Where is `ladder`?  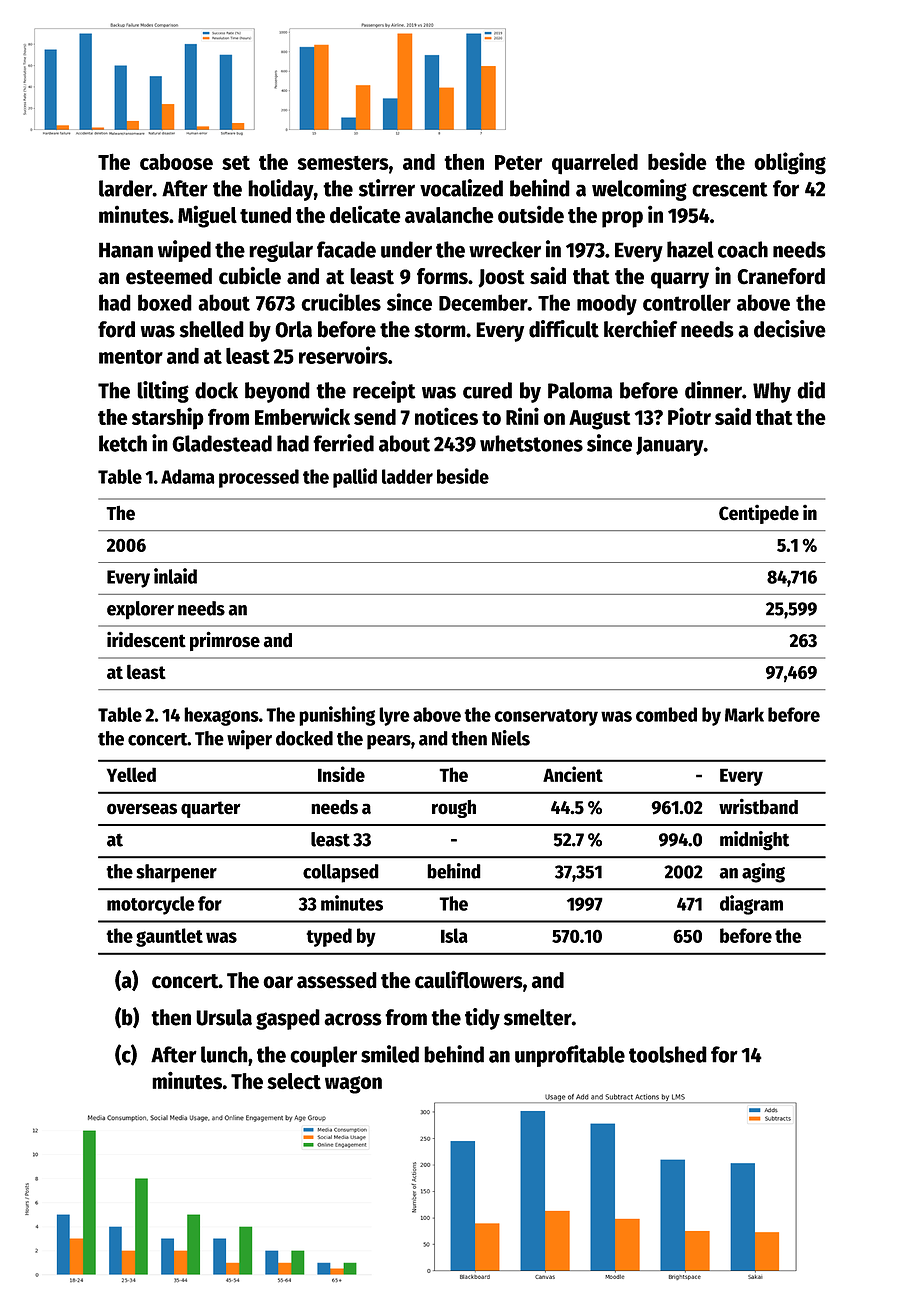 ladder is located at coordinates (407, 476).
